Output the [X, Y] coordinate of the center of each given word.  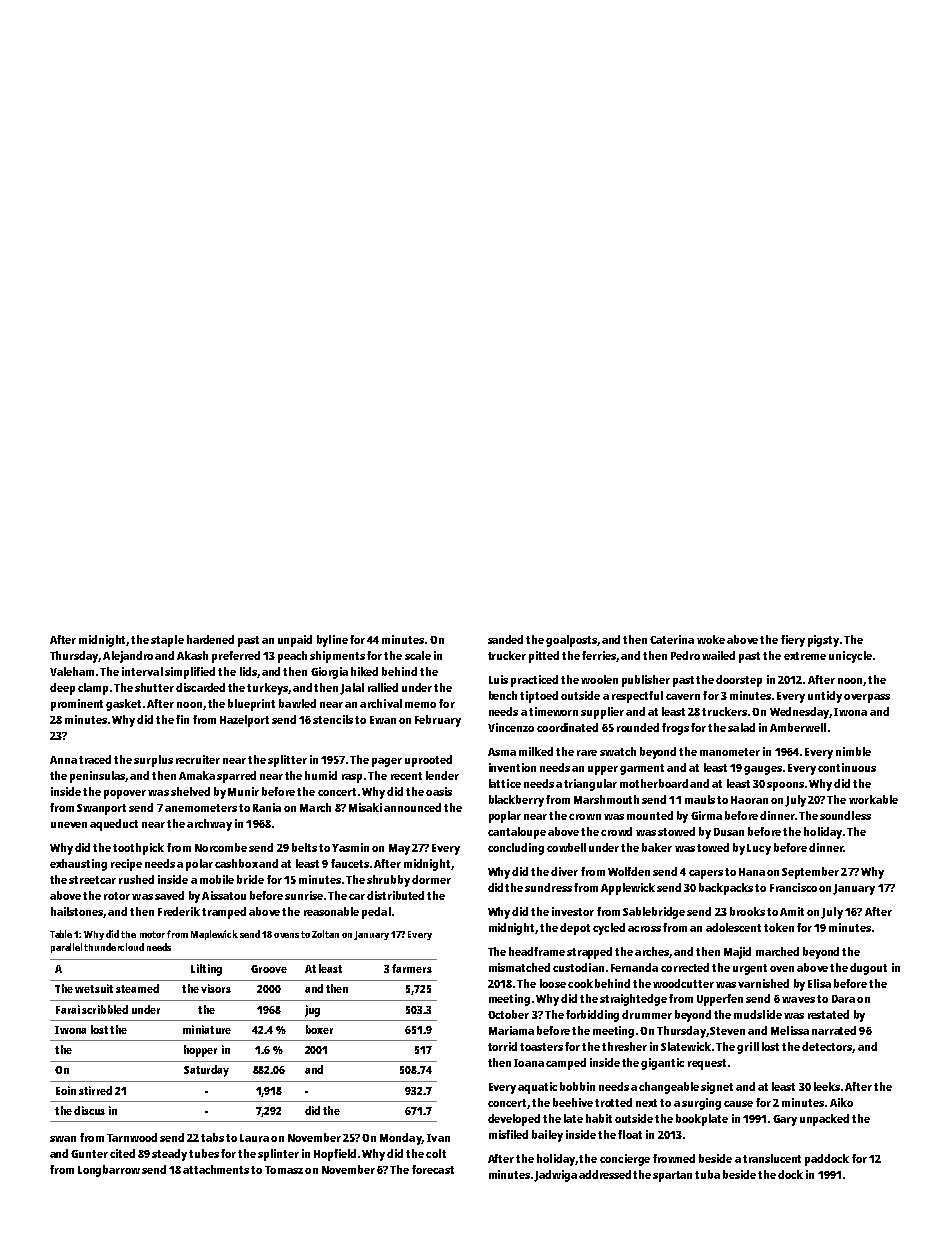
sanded [505, 639]
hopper [200, 1051]
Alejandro [128, 657]
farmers [412, 968]
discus [89, 1110]
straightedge [633, 1000]
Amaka [197, 775]
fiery [793, 641]
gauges [763, 770]
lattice [505, 783]
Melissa [790, 1030]
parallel [66, 948]
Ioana [529, 1063]
